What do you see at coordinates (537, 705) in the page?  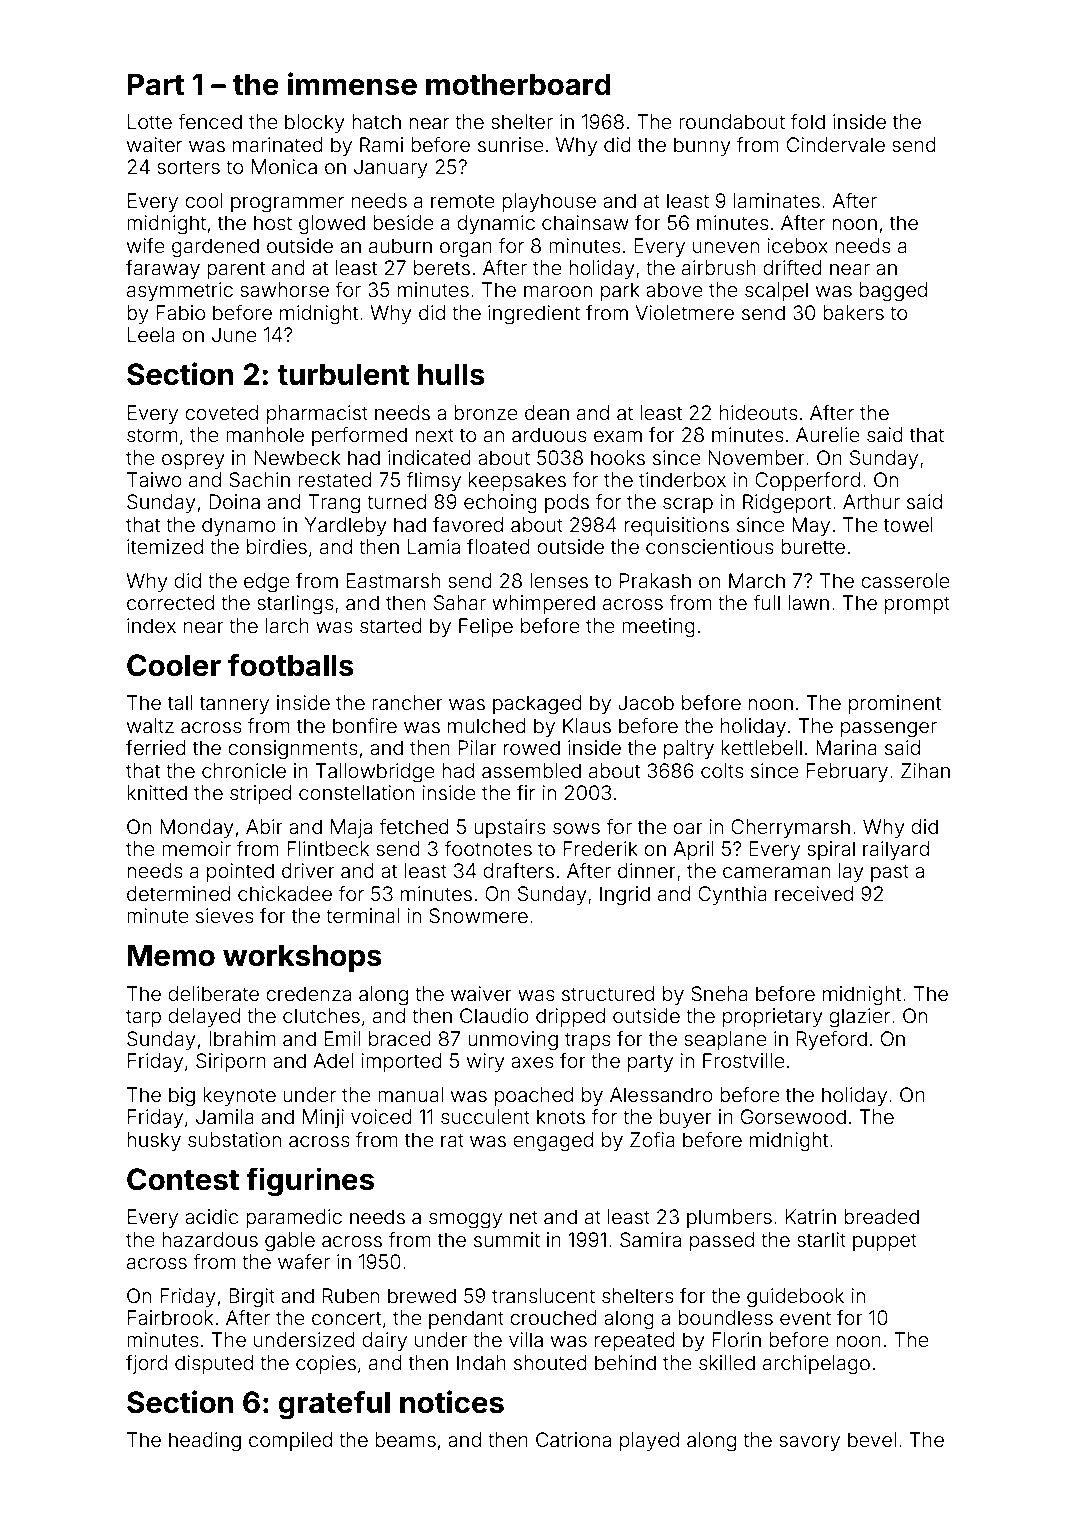 I see `packaged` at bounding box center [537, 705].
